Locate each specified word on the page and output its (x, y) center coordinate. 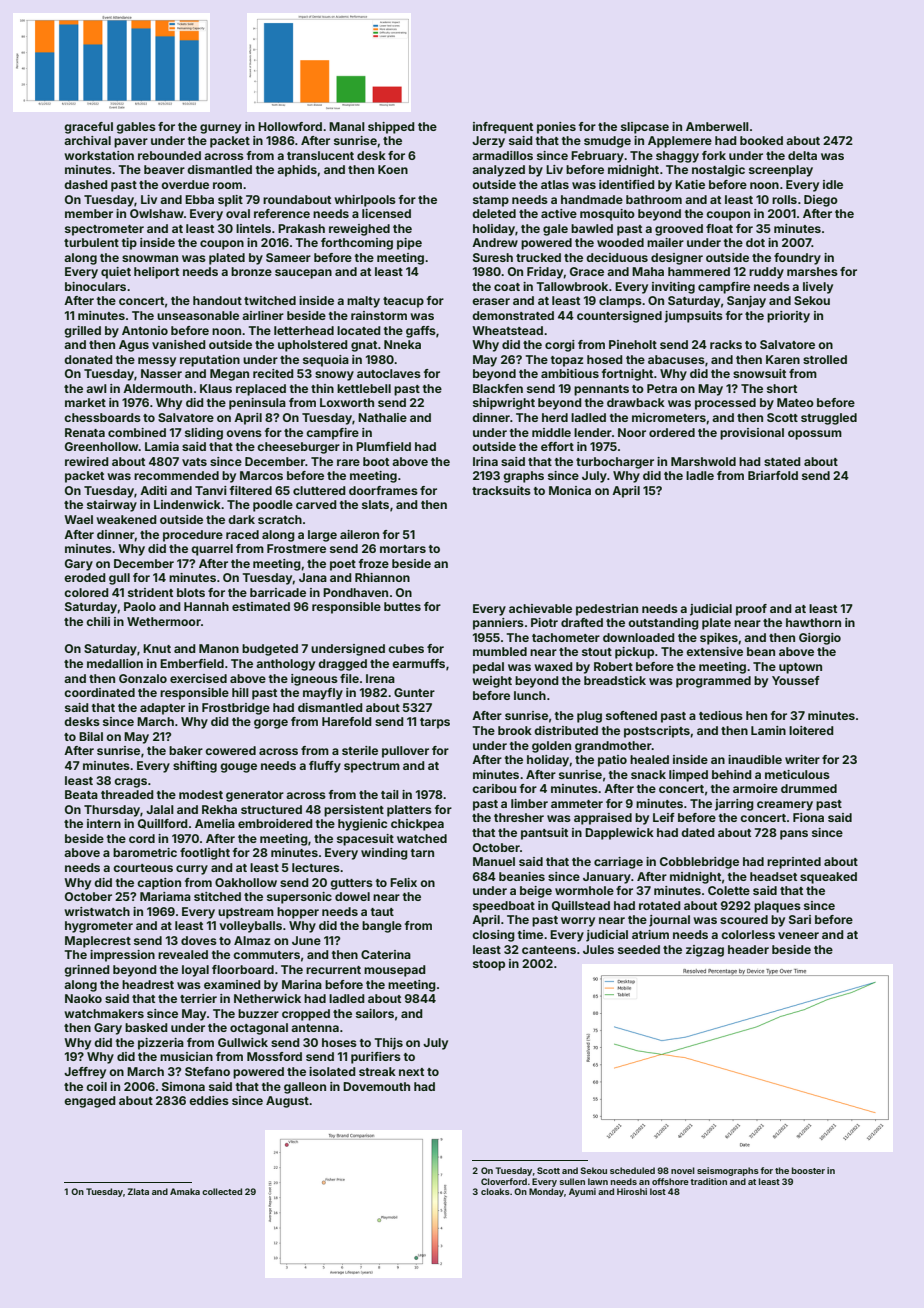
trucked (538, 257)
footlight (205, 854)
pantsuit (544, 834)
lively (818, 288)
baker (186, 750)
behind (732, 774)
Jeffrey (85, 1073)
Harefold (347, 721)
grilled (82, 332)
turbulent (91, 242)
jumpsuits (693, 317)
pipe (409, 244)
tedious (721, 715)
